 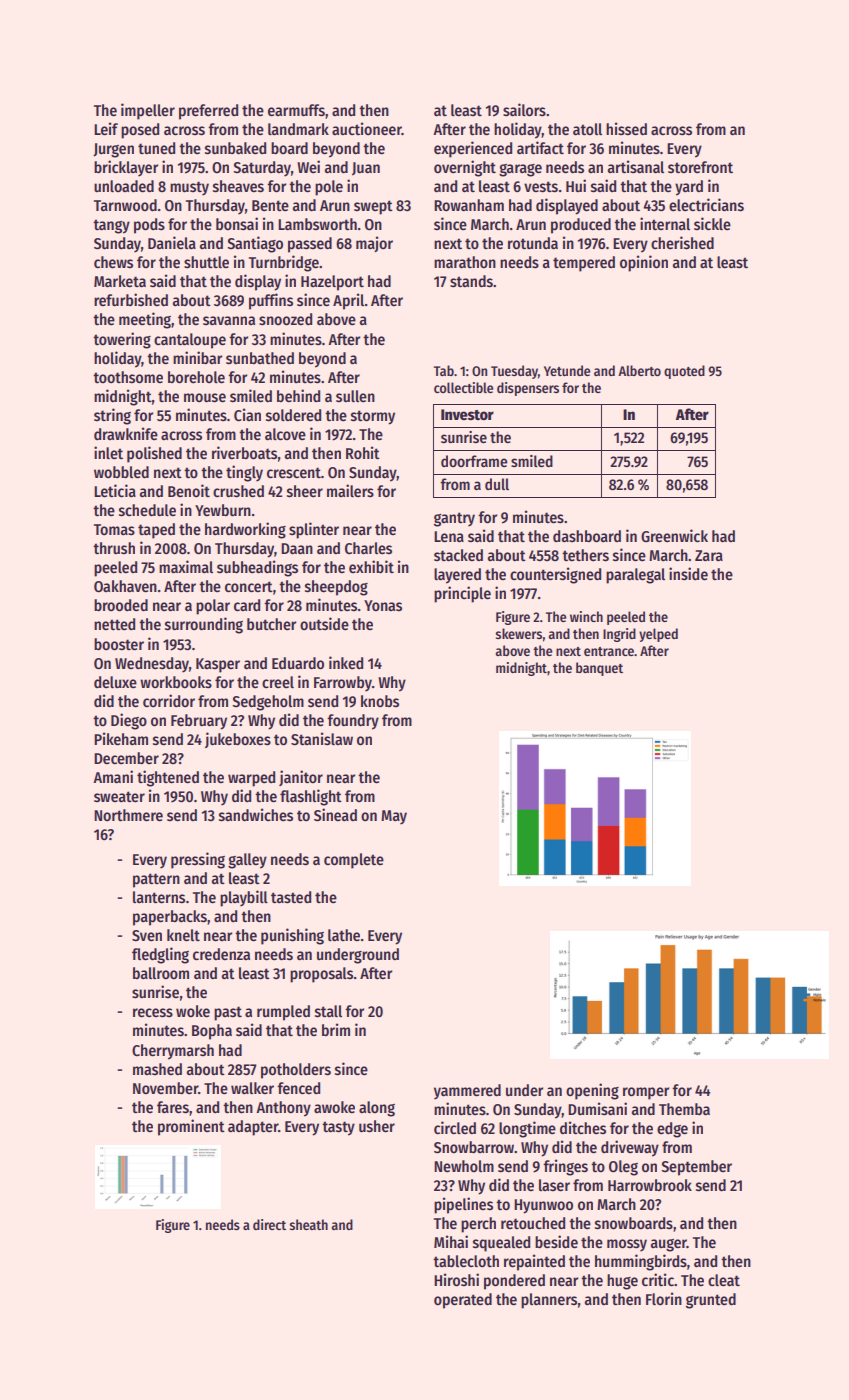 I want to click on banquet, so click(x=599, y=669).
